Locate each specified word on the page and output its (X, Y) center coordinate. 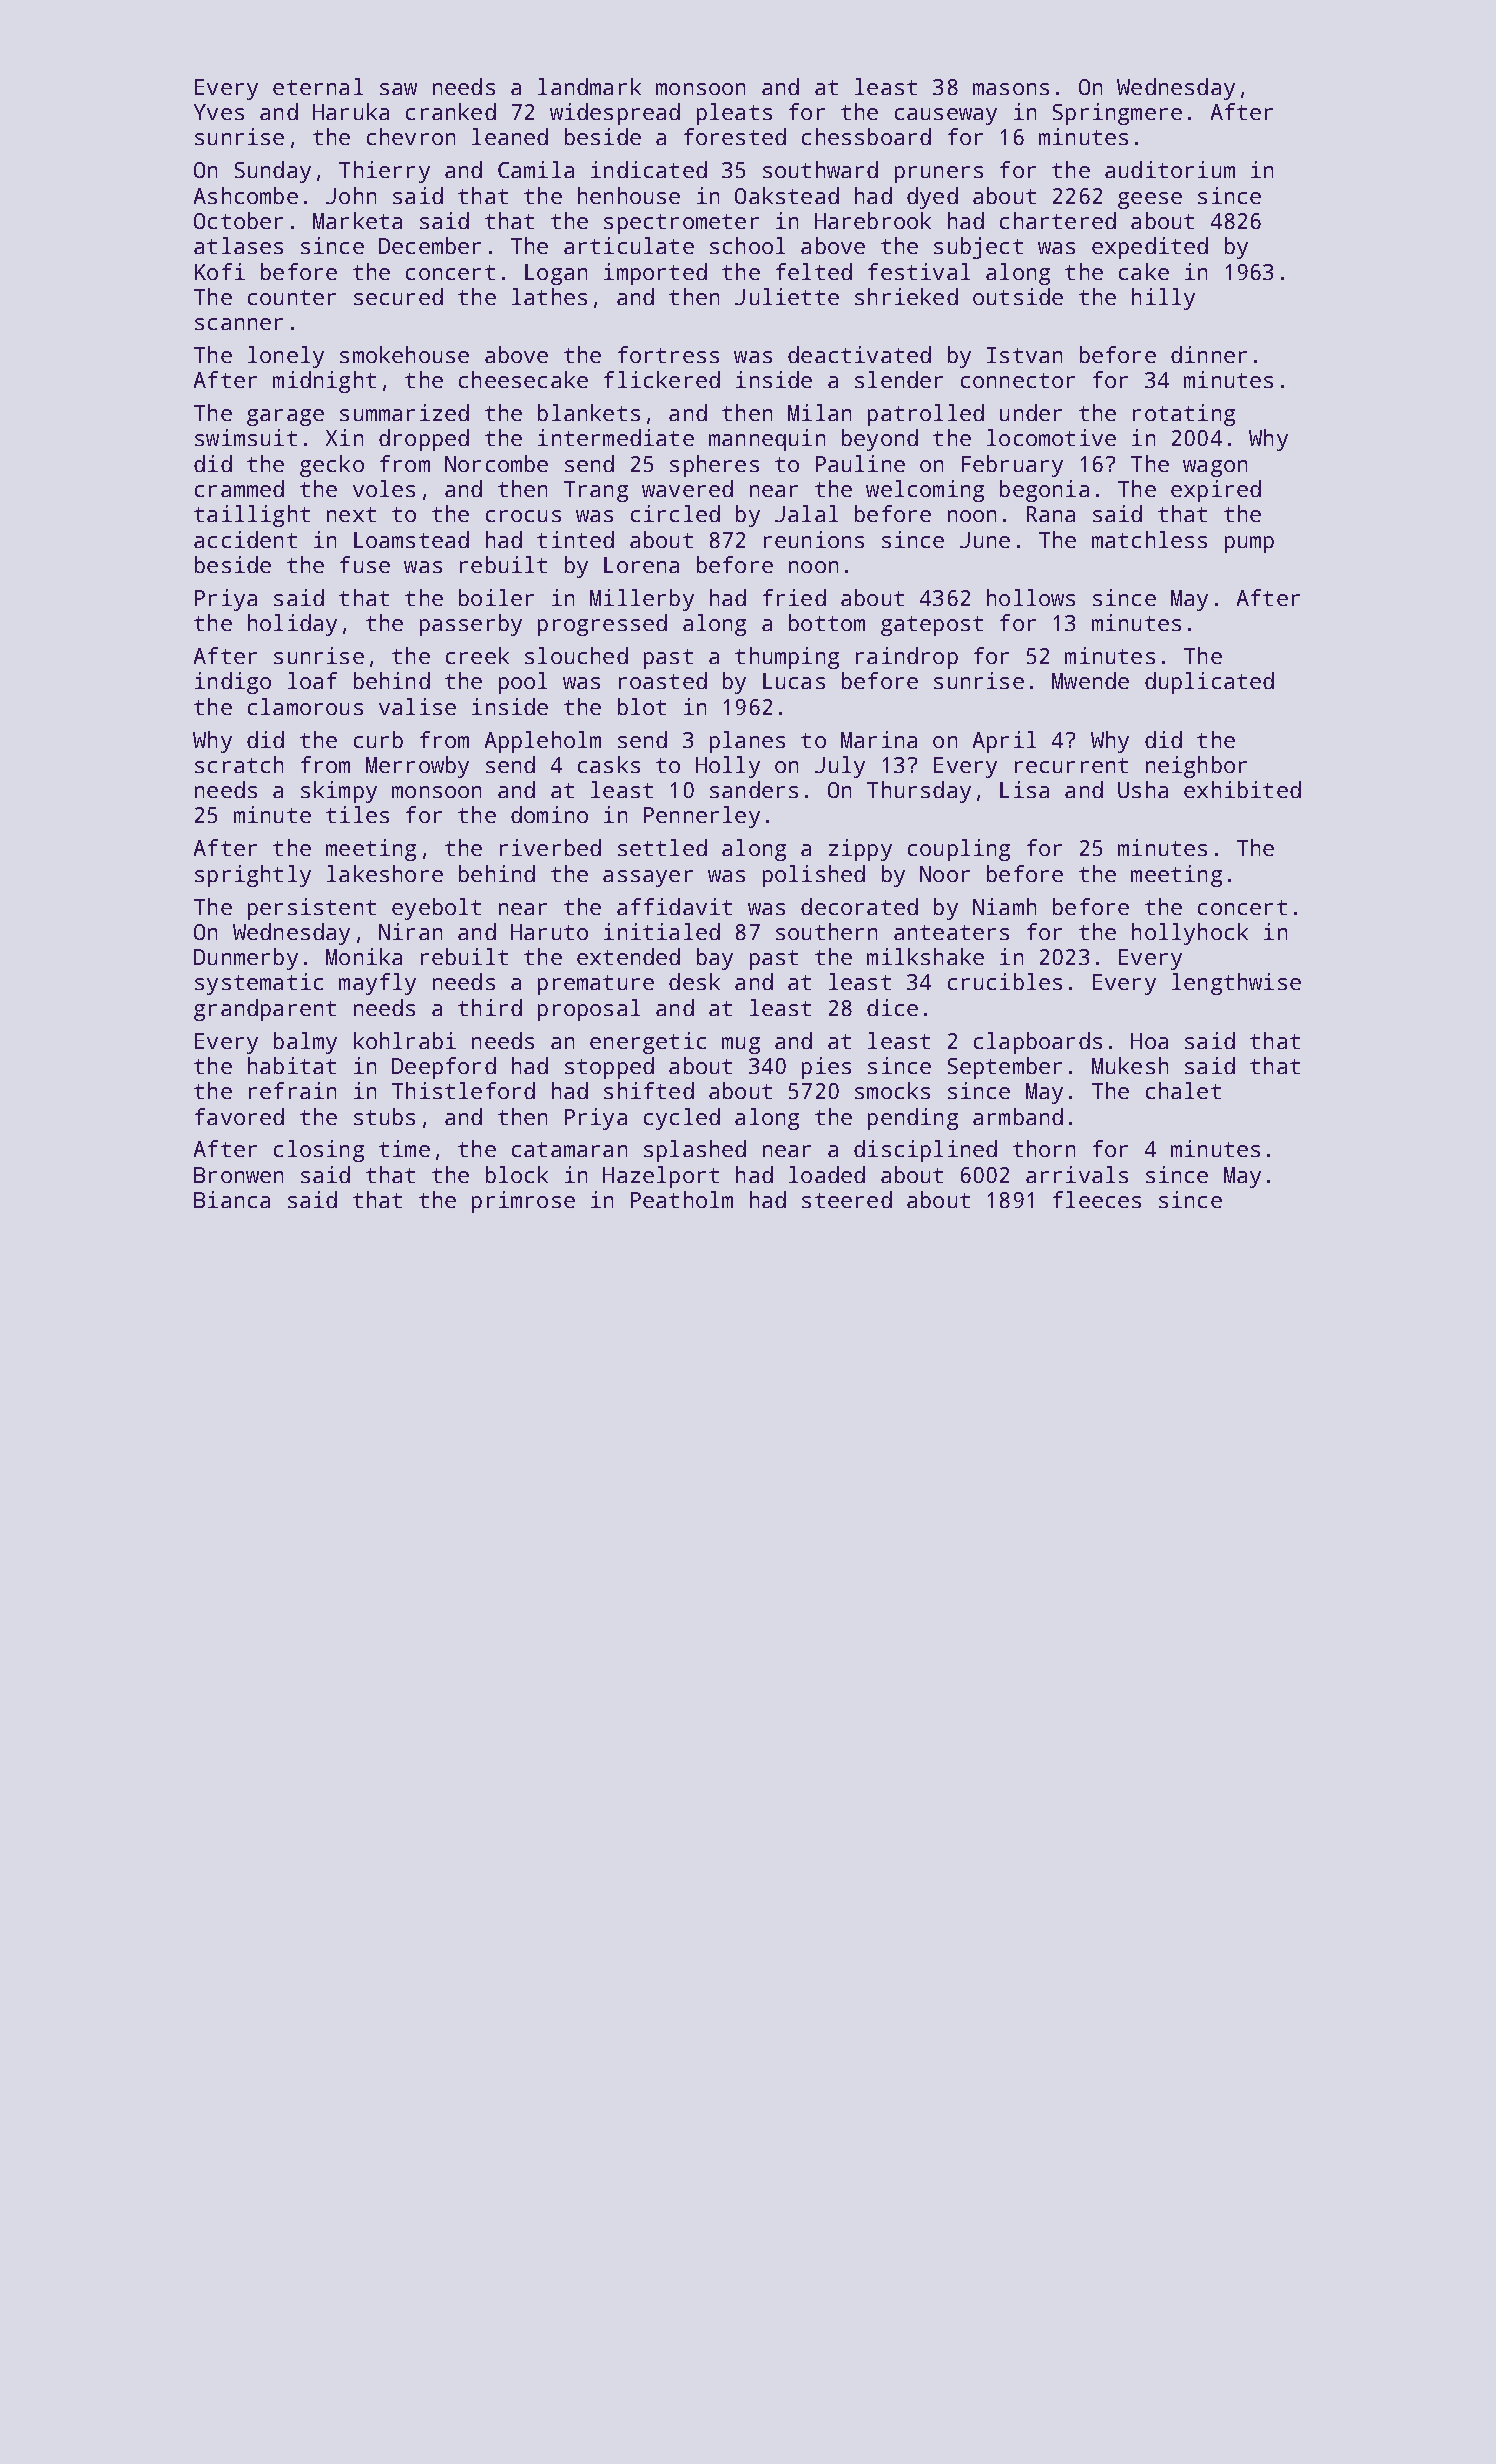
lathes (549, 296)
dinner (1209, 354)
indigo (233, 683)
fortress (668, 354)
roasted (663, 680)
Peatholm (682, 1199)
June (985, 540)
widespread (615, 114)
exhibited (1242, 789)
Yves (219, 112)
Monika (364, 956)
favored (239, 1116)
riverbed (550, 847)
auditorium (1170, 169)
